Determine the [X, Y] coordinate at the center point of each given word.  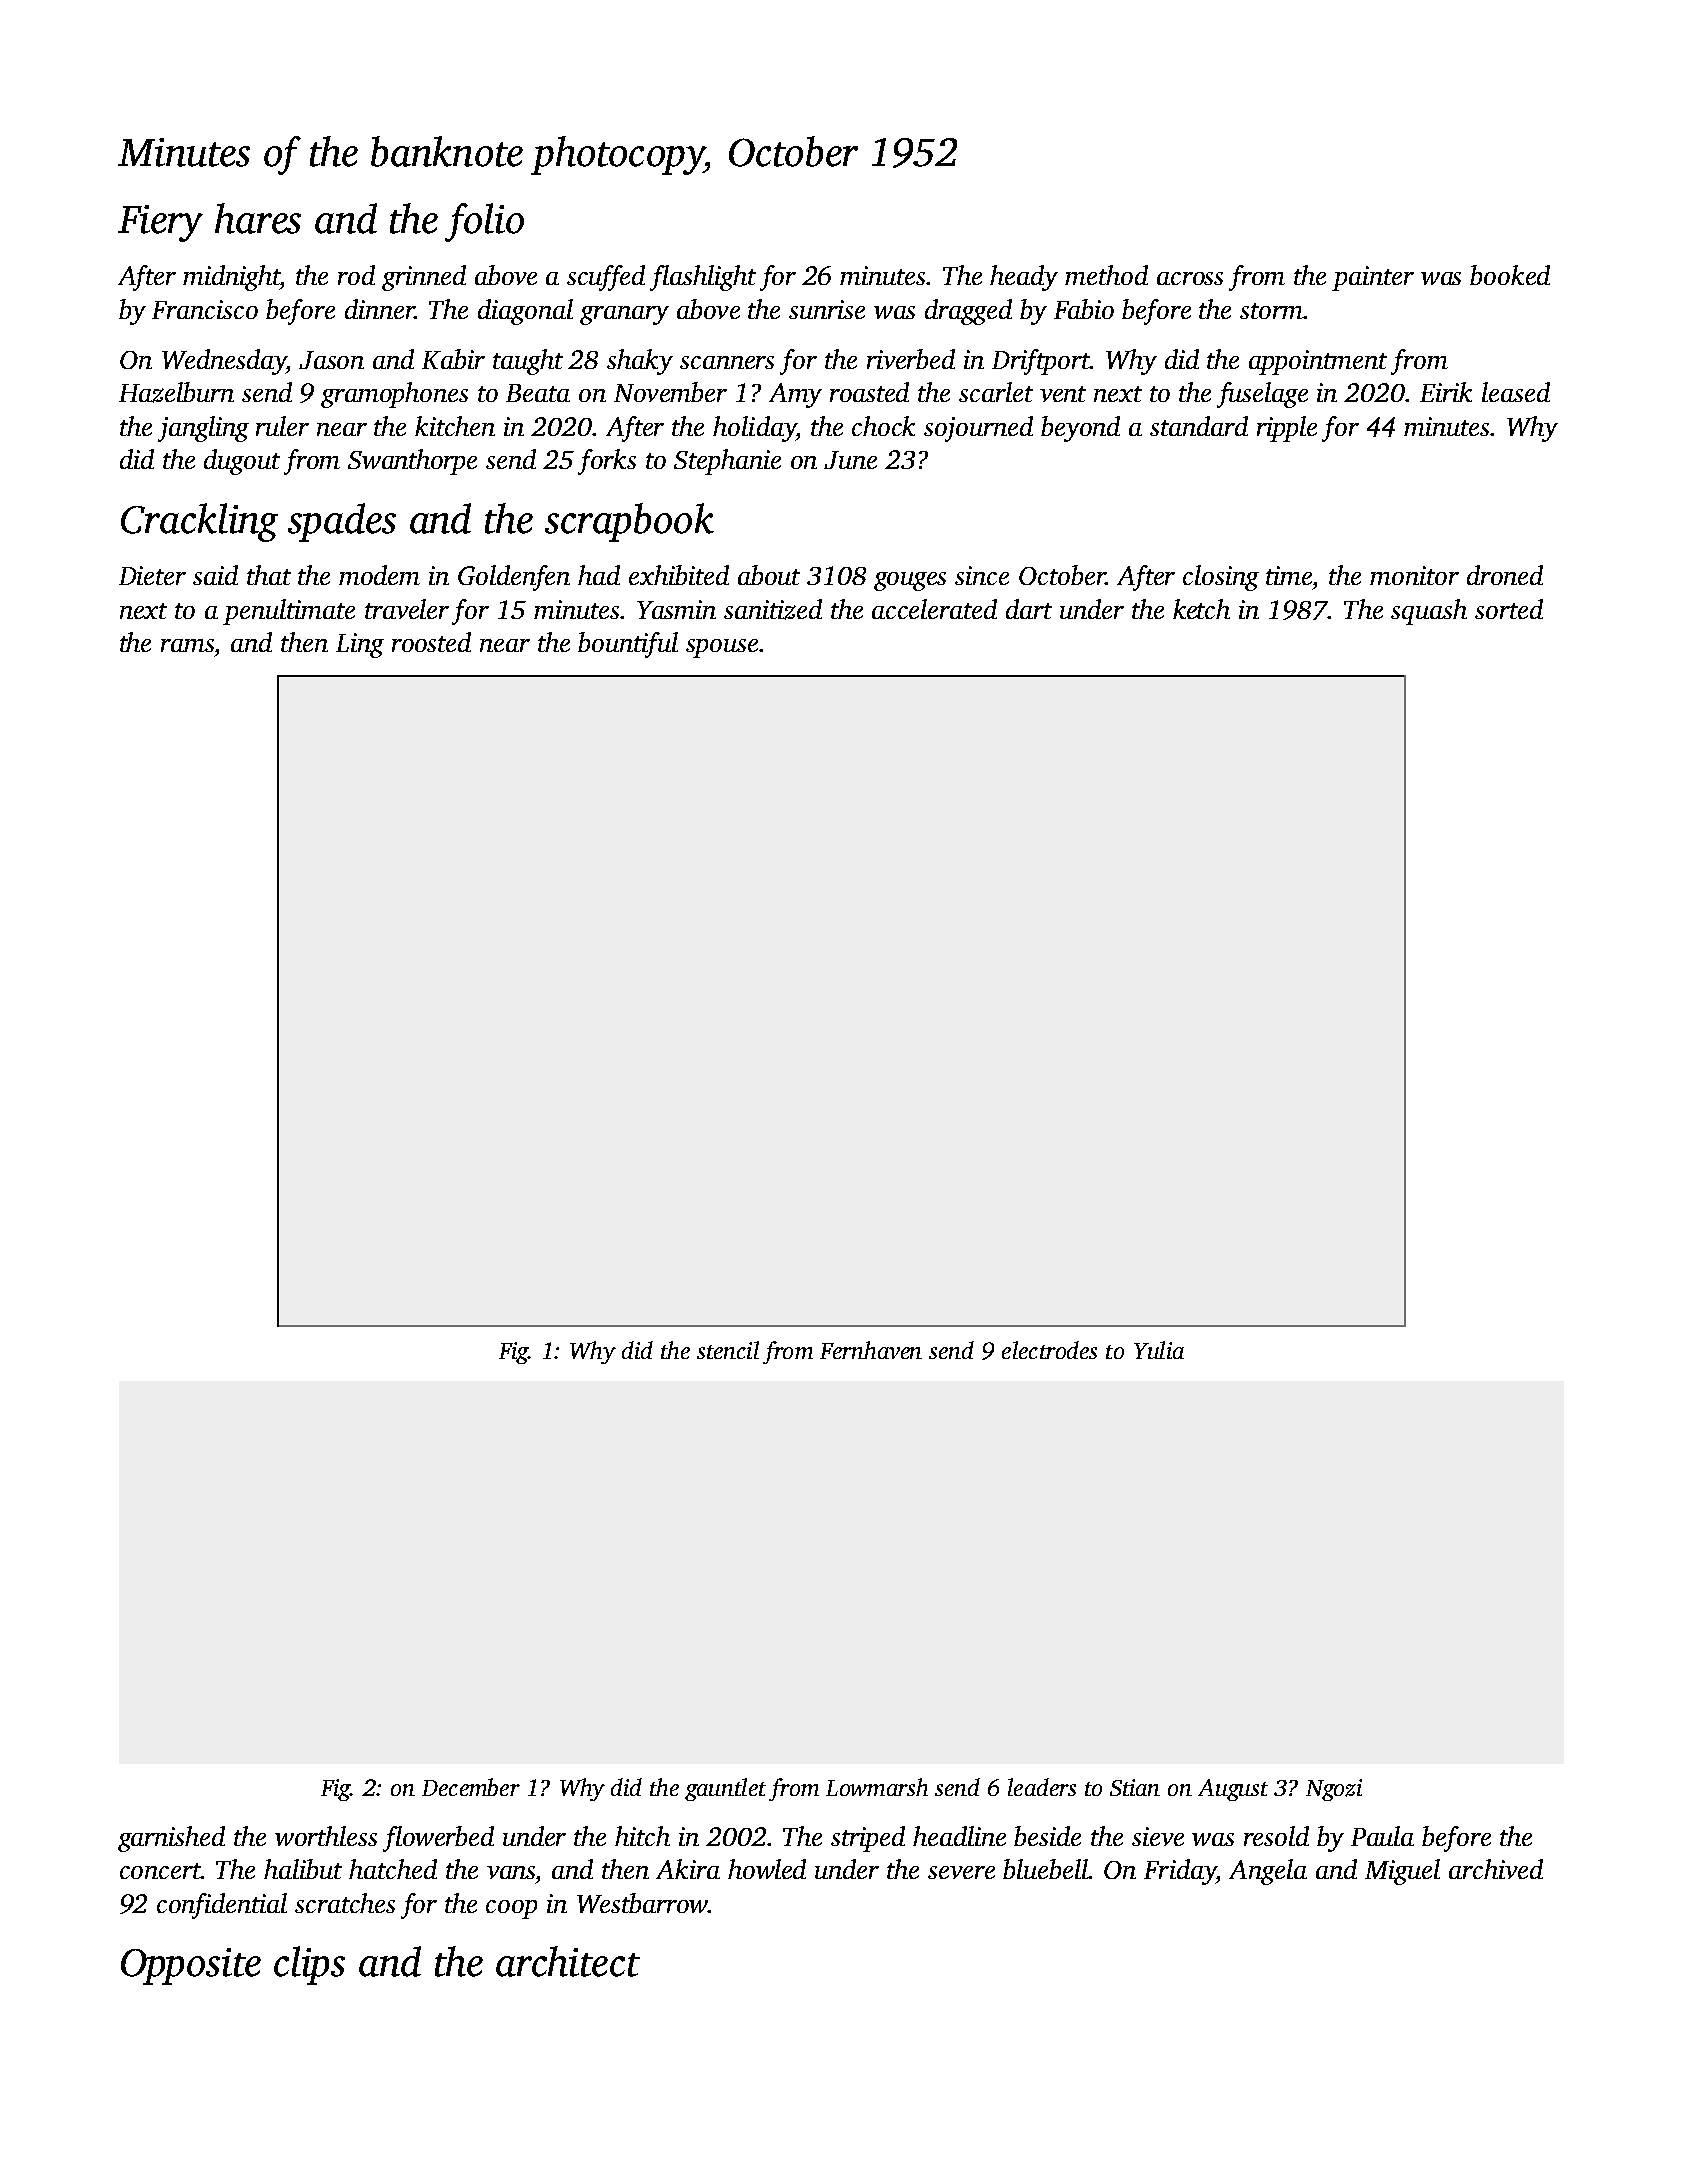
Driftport [1041, 362]
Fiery [160, 223]
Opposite [191, 1966]
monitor [1414, 575]
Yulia [1159, 1350]
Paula [1382, 1836]
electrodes [1049, 1350]
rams [187, 645]
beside [1047, 1836]
